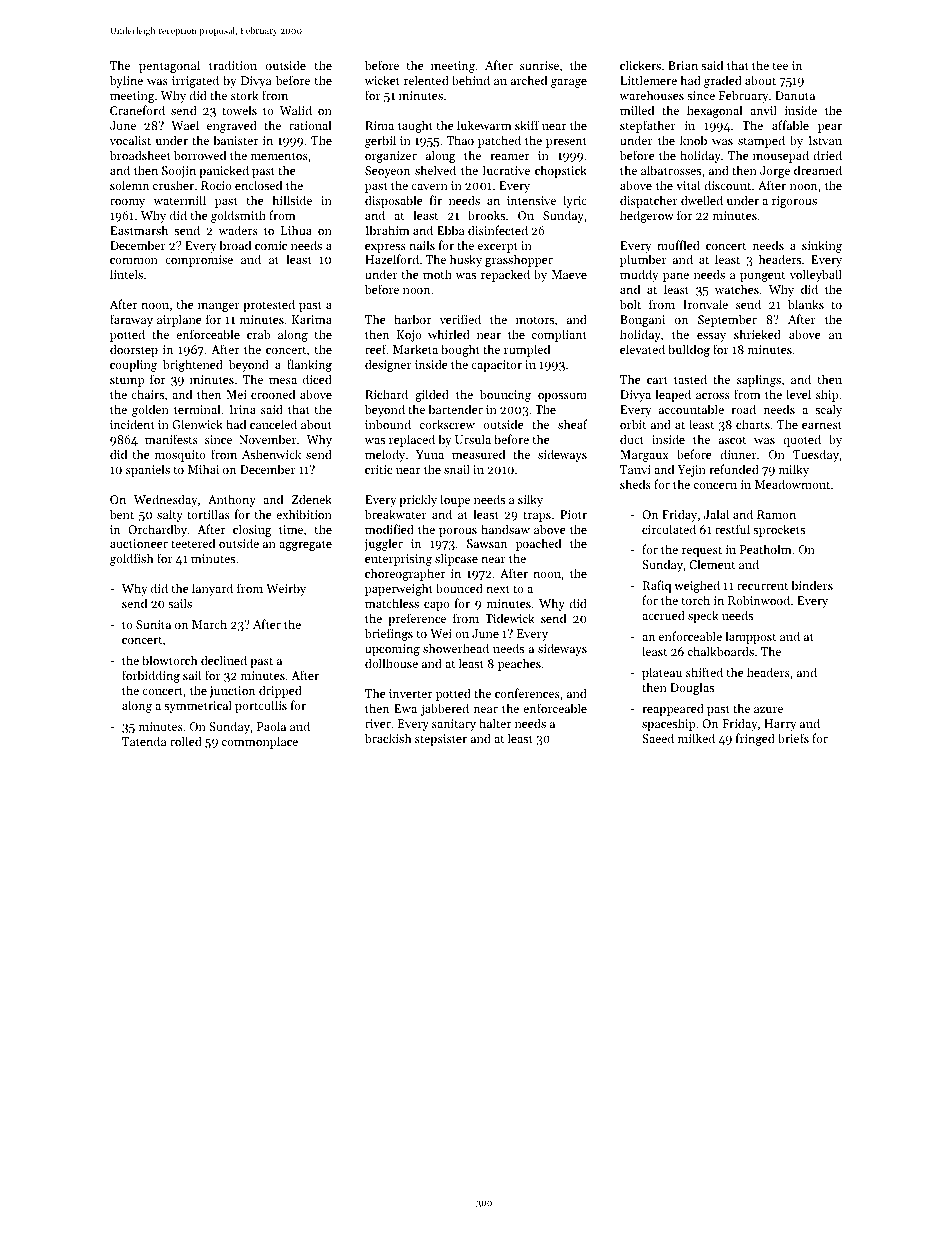 The height and width of the page is (1233, 952). What do you see at coordinates (798, 394) in the page?
I see `level` at bounding box center [798, 394].
